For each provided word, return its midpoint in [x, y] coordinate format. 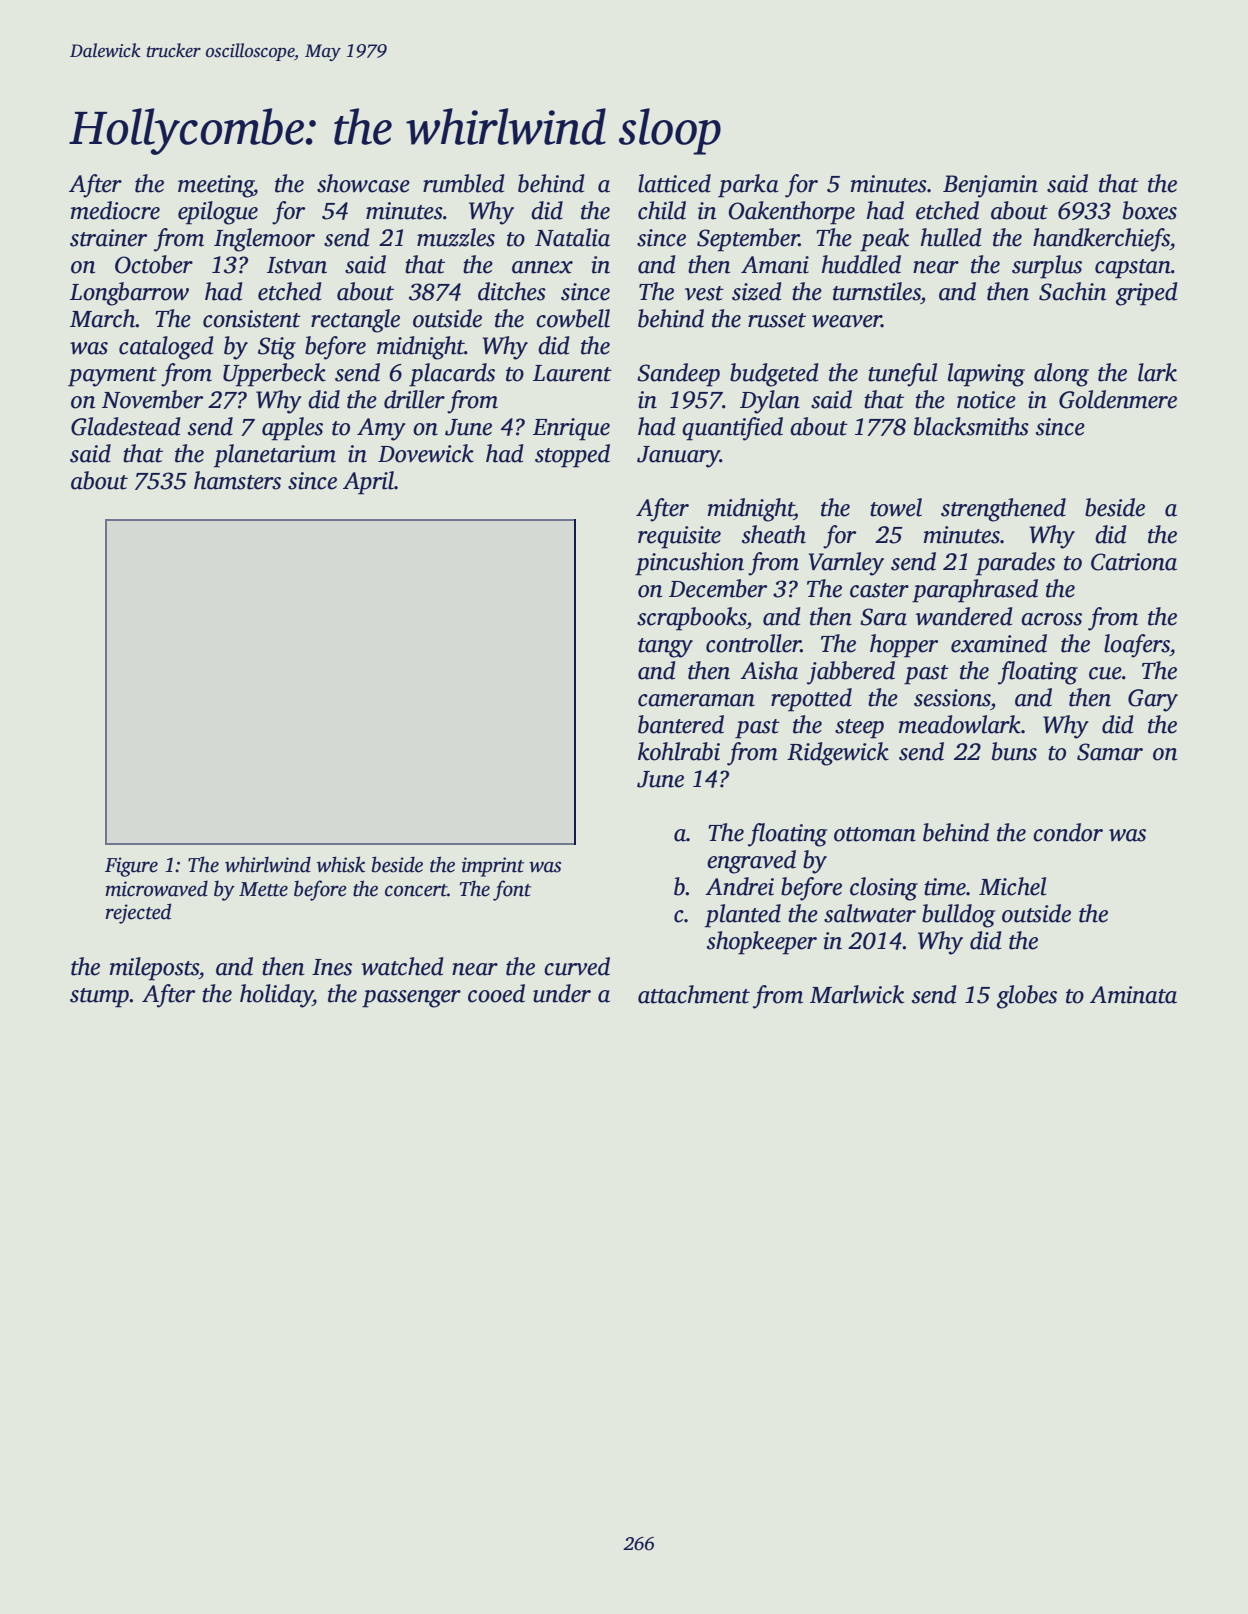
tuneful [902, 375]
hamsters [237, 480]
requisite [679, 537]
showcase [363, 183]
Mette [263, 889]
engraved [751, 862]
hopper [904, 646]
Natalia [572, 237]
